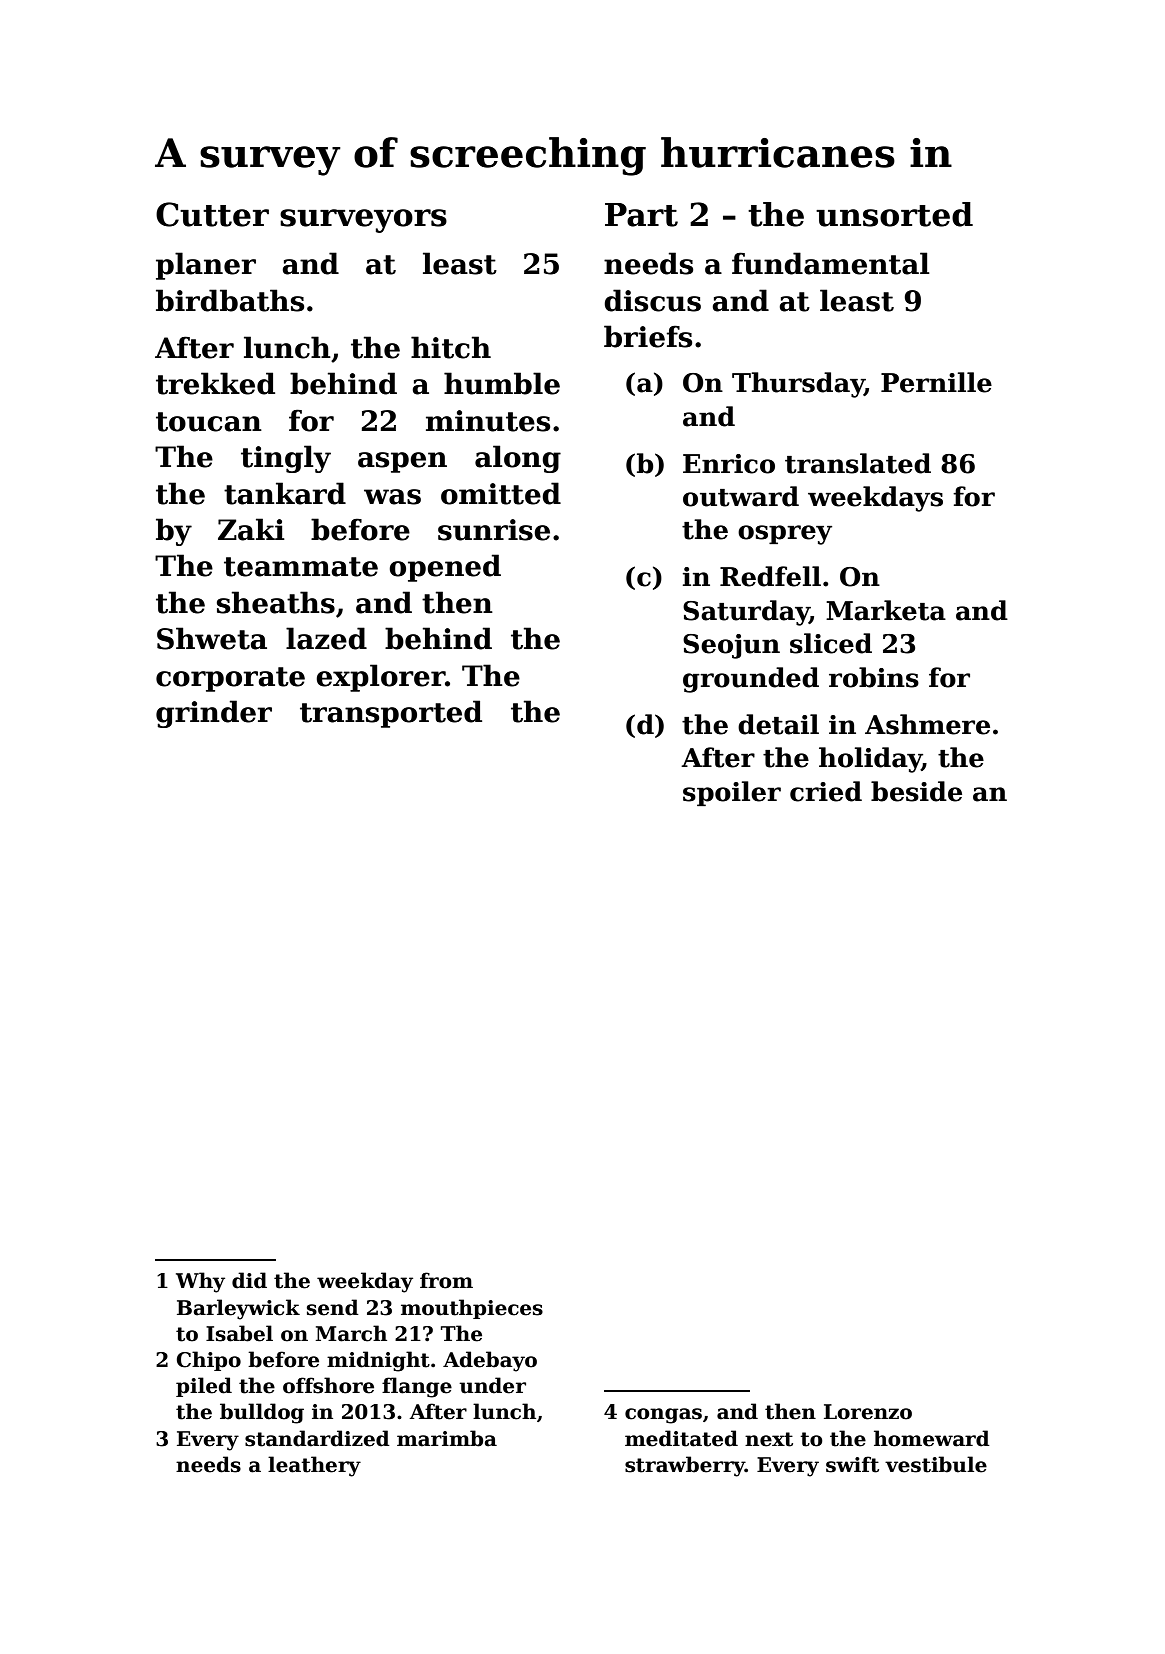 The height and width of the screenshot is (1654, 1165). Describe the element at coordinates (916, 791) in the screenshot. I see `beside` at that location.
